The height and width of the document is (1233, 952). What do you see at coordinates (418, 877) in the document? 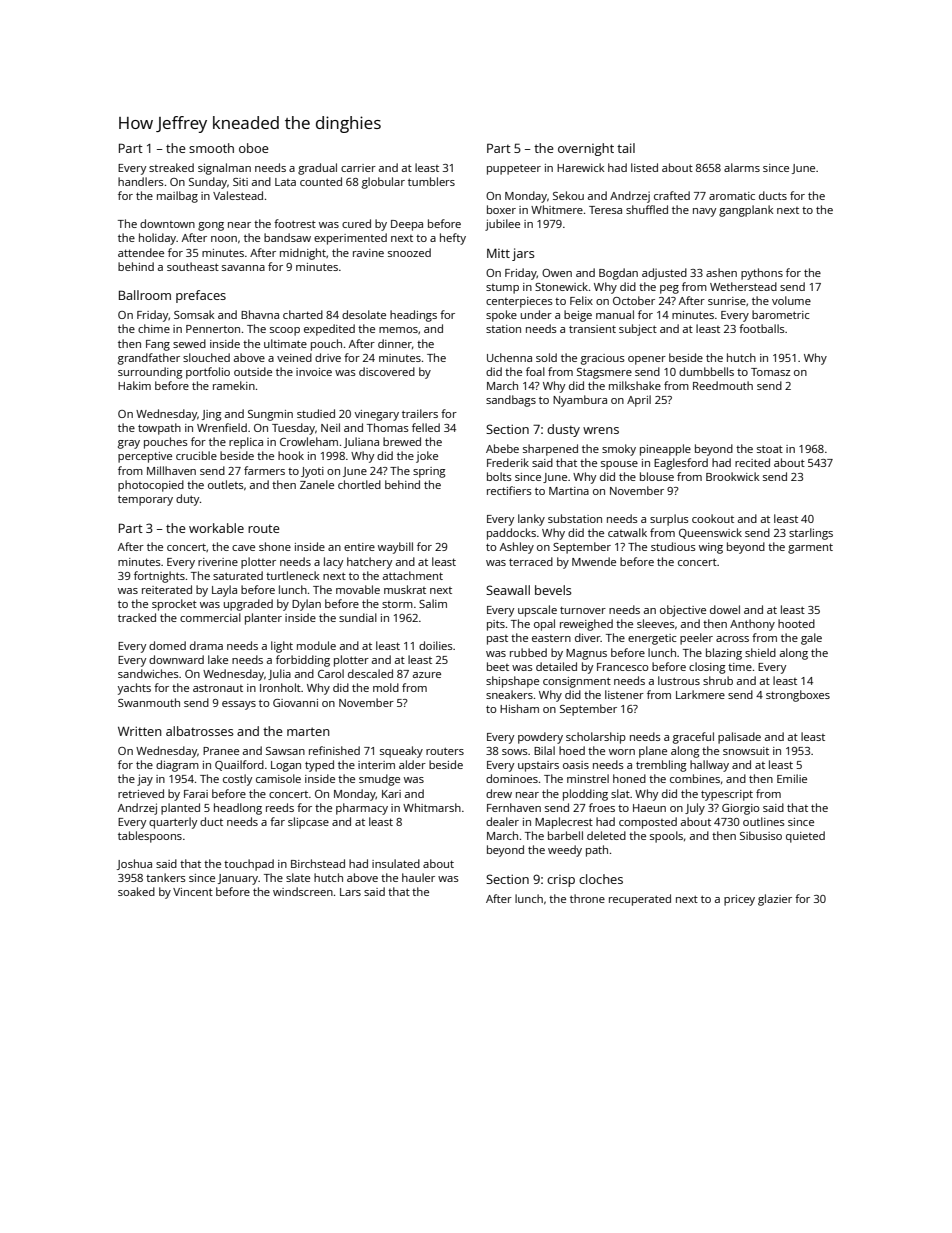
I see `hauler` at bounding box center [418, 877].
